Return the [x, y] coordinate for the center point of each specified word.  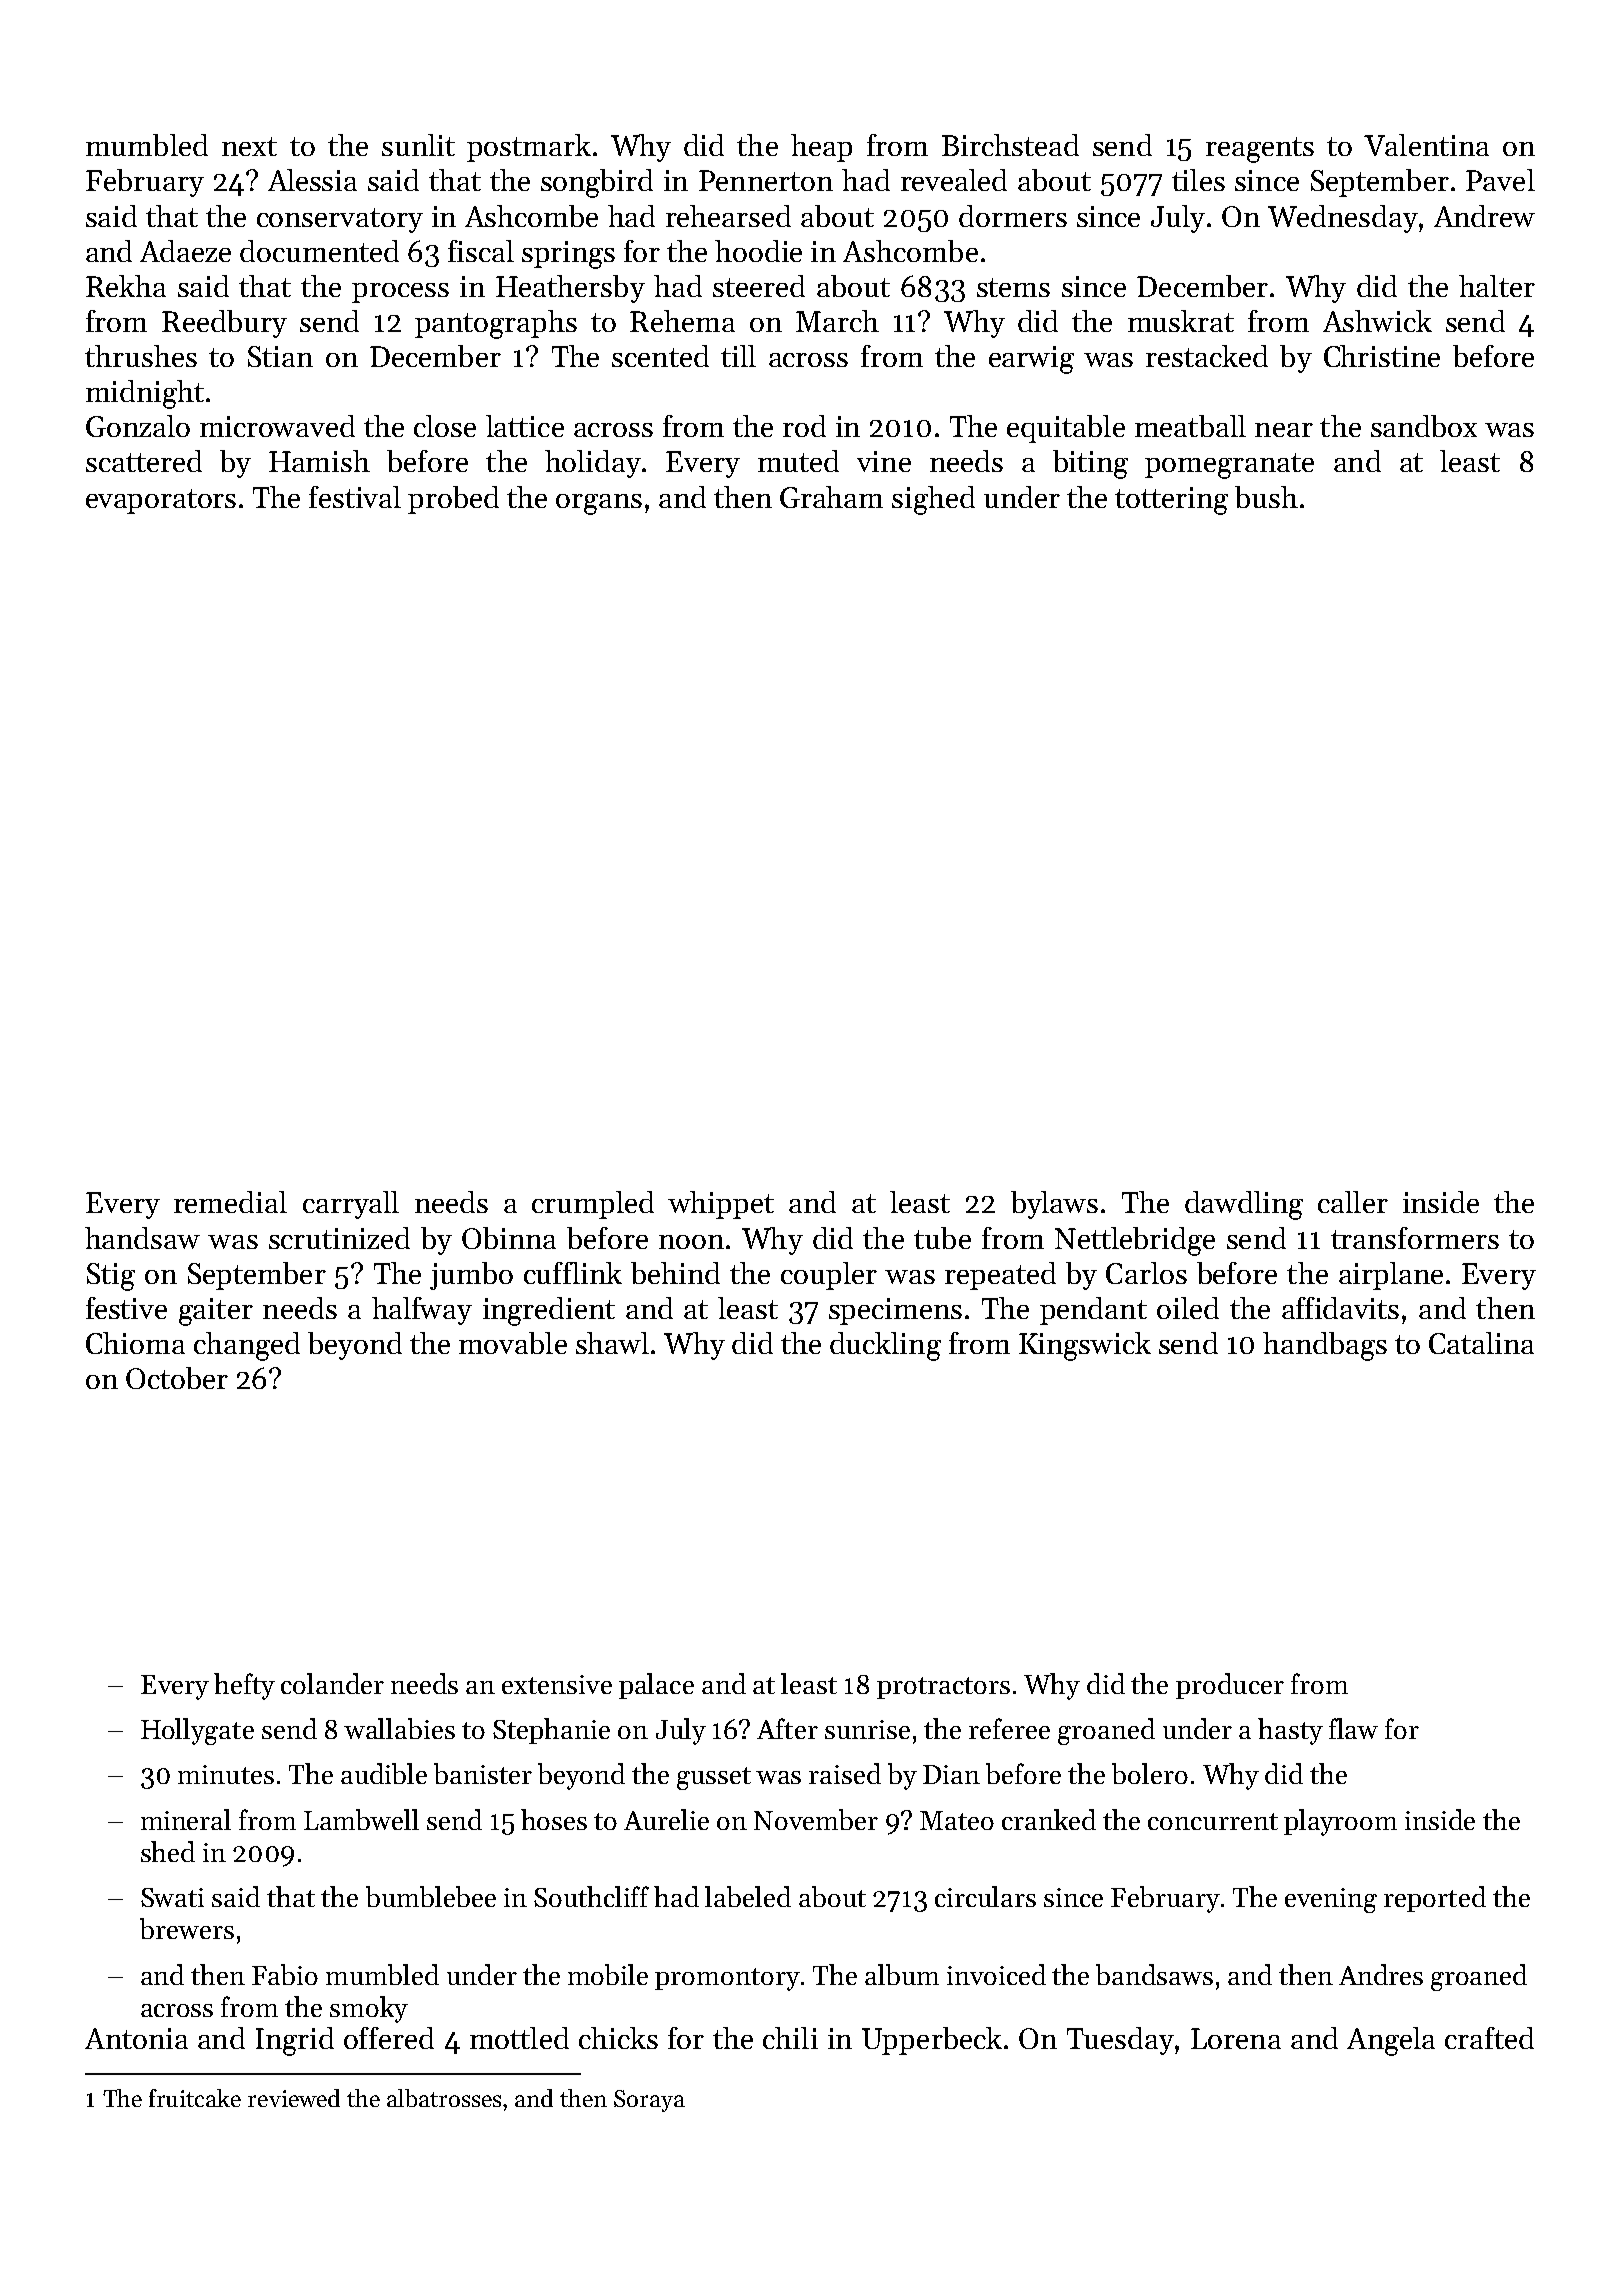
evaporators [161, 501]
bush [1266, 497]
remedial [230, 1202]
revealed [954, 180]
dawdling [1244, 1205]
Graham [831, 497]
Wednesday [1343, 219]
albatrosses [444, 2098]
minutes [226, 1774]
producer [1230, 1686]
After [787, 1728]
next [249, 146]
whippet [721, 1205]
